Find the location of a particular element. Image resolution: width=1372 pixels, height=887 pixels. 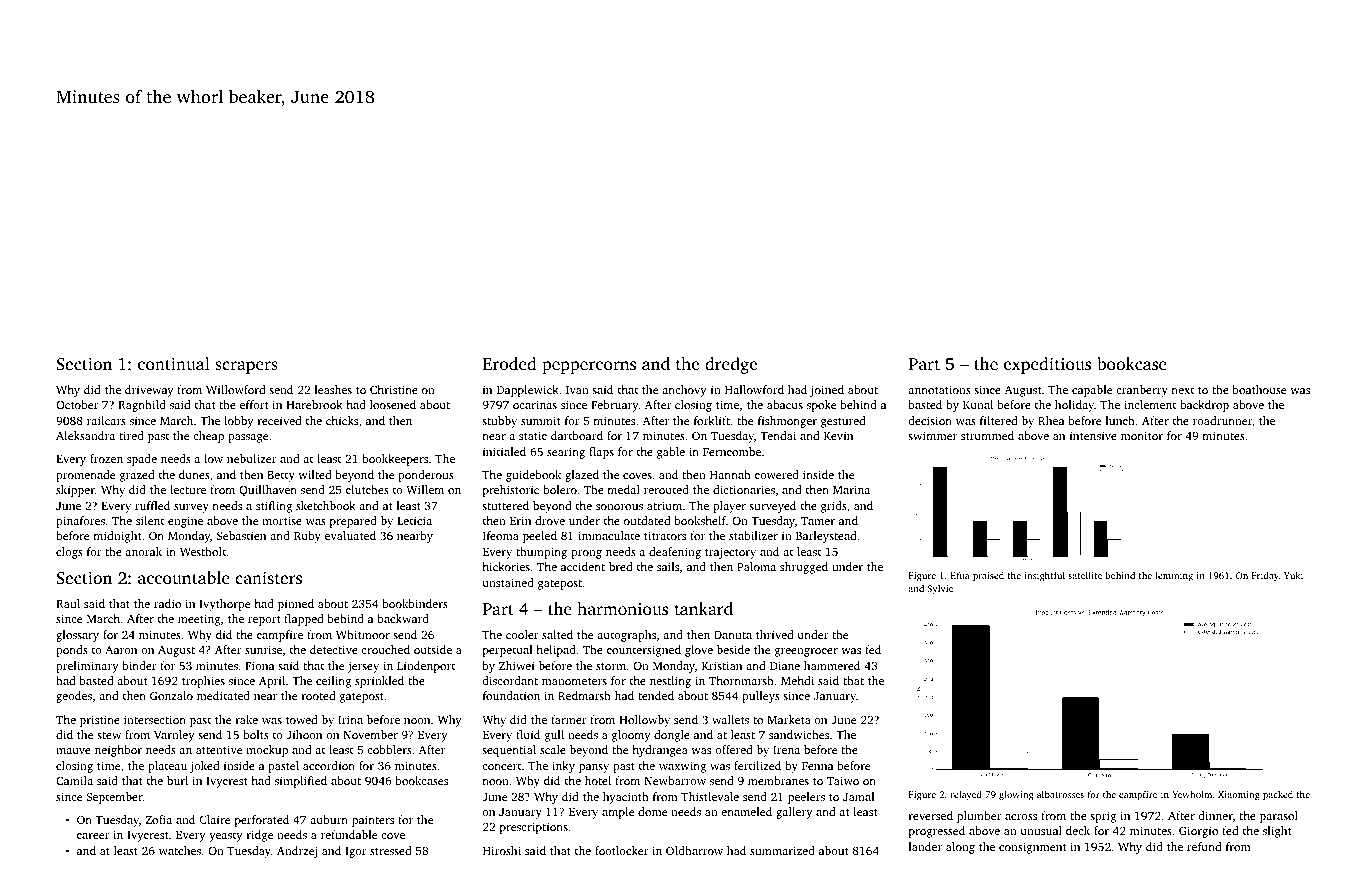

glowing is located at coordinates (1016, 795).
